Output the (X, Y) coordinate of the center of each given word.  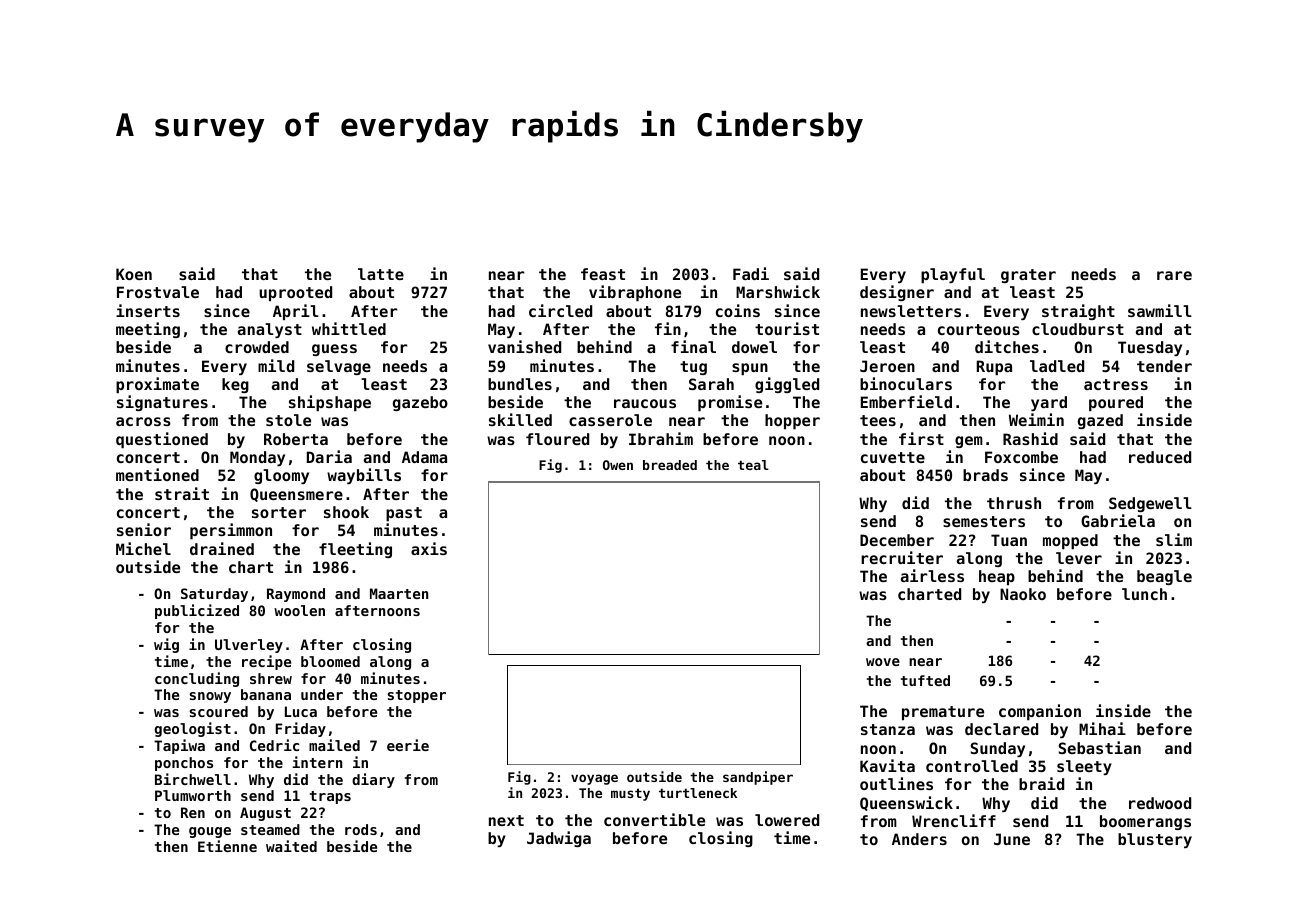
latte (381, 274)
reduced (1160, 457)
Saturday (214, 595)
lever (1079, 558)
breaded (670, 465)
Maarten (399, 593)
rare (1174, 275)
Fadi (751, 273)
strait (182, 493)
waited (291, 846)
